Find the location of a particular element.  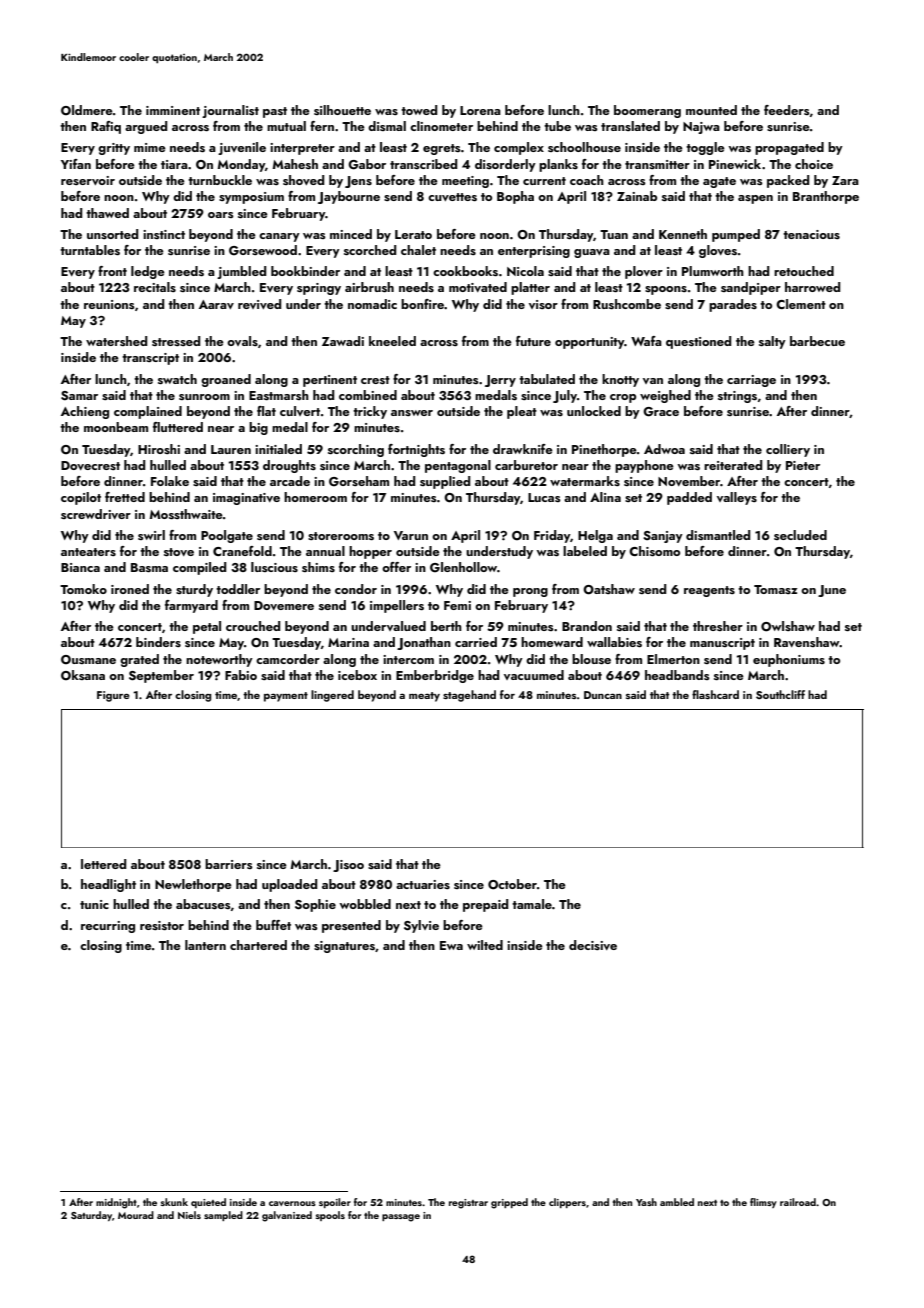

hopper is located at coordinates (370, 552).
